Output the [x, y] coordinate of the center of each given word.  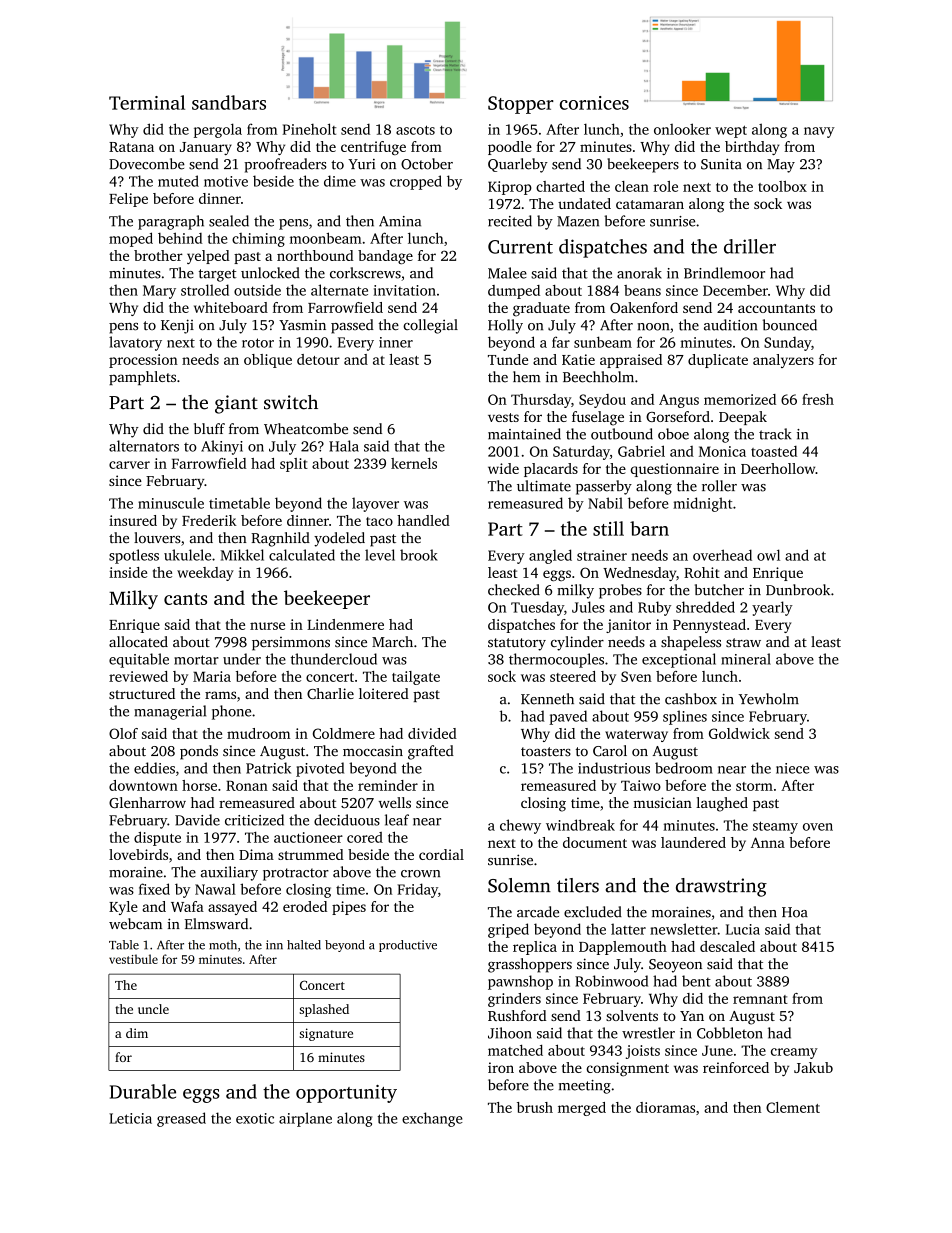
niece [792, 768]
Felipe [128, 200]
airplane [305, 1119]
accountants [776, 308]
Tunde [508, 359]
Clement [793, 1107]
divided [432, 733]
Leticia [130, 1118]
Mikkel [242, 555]
